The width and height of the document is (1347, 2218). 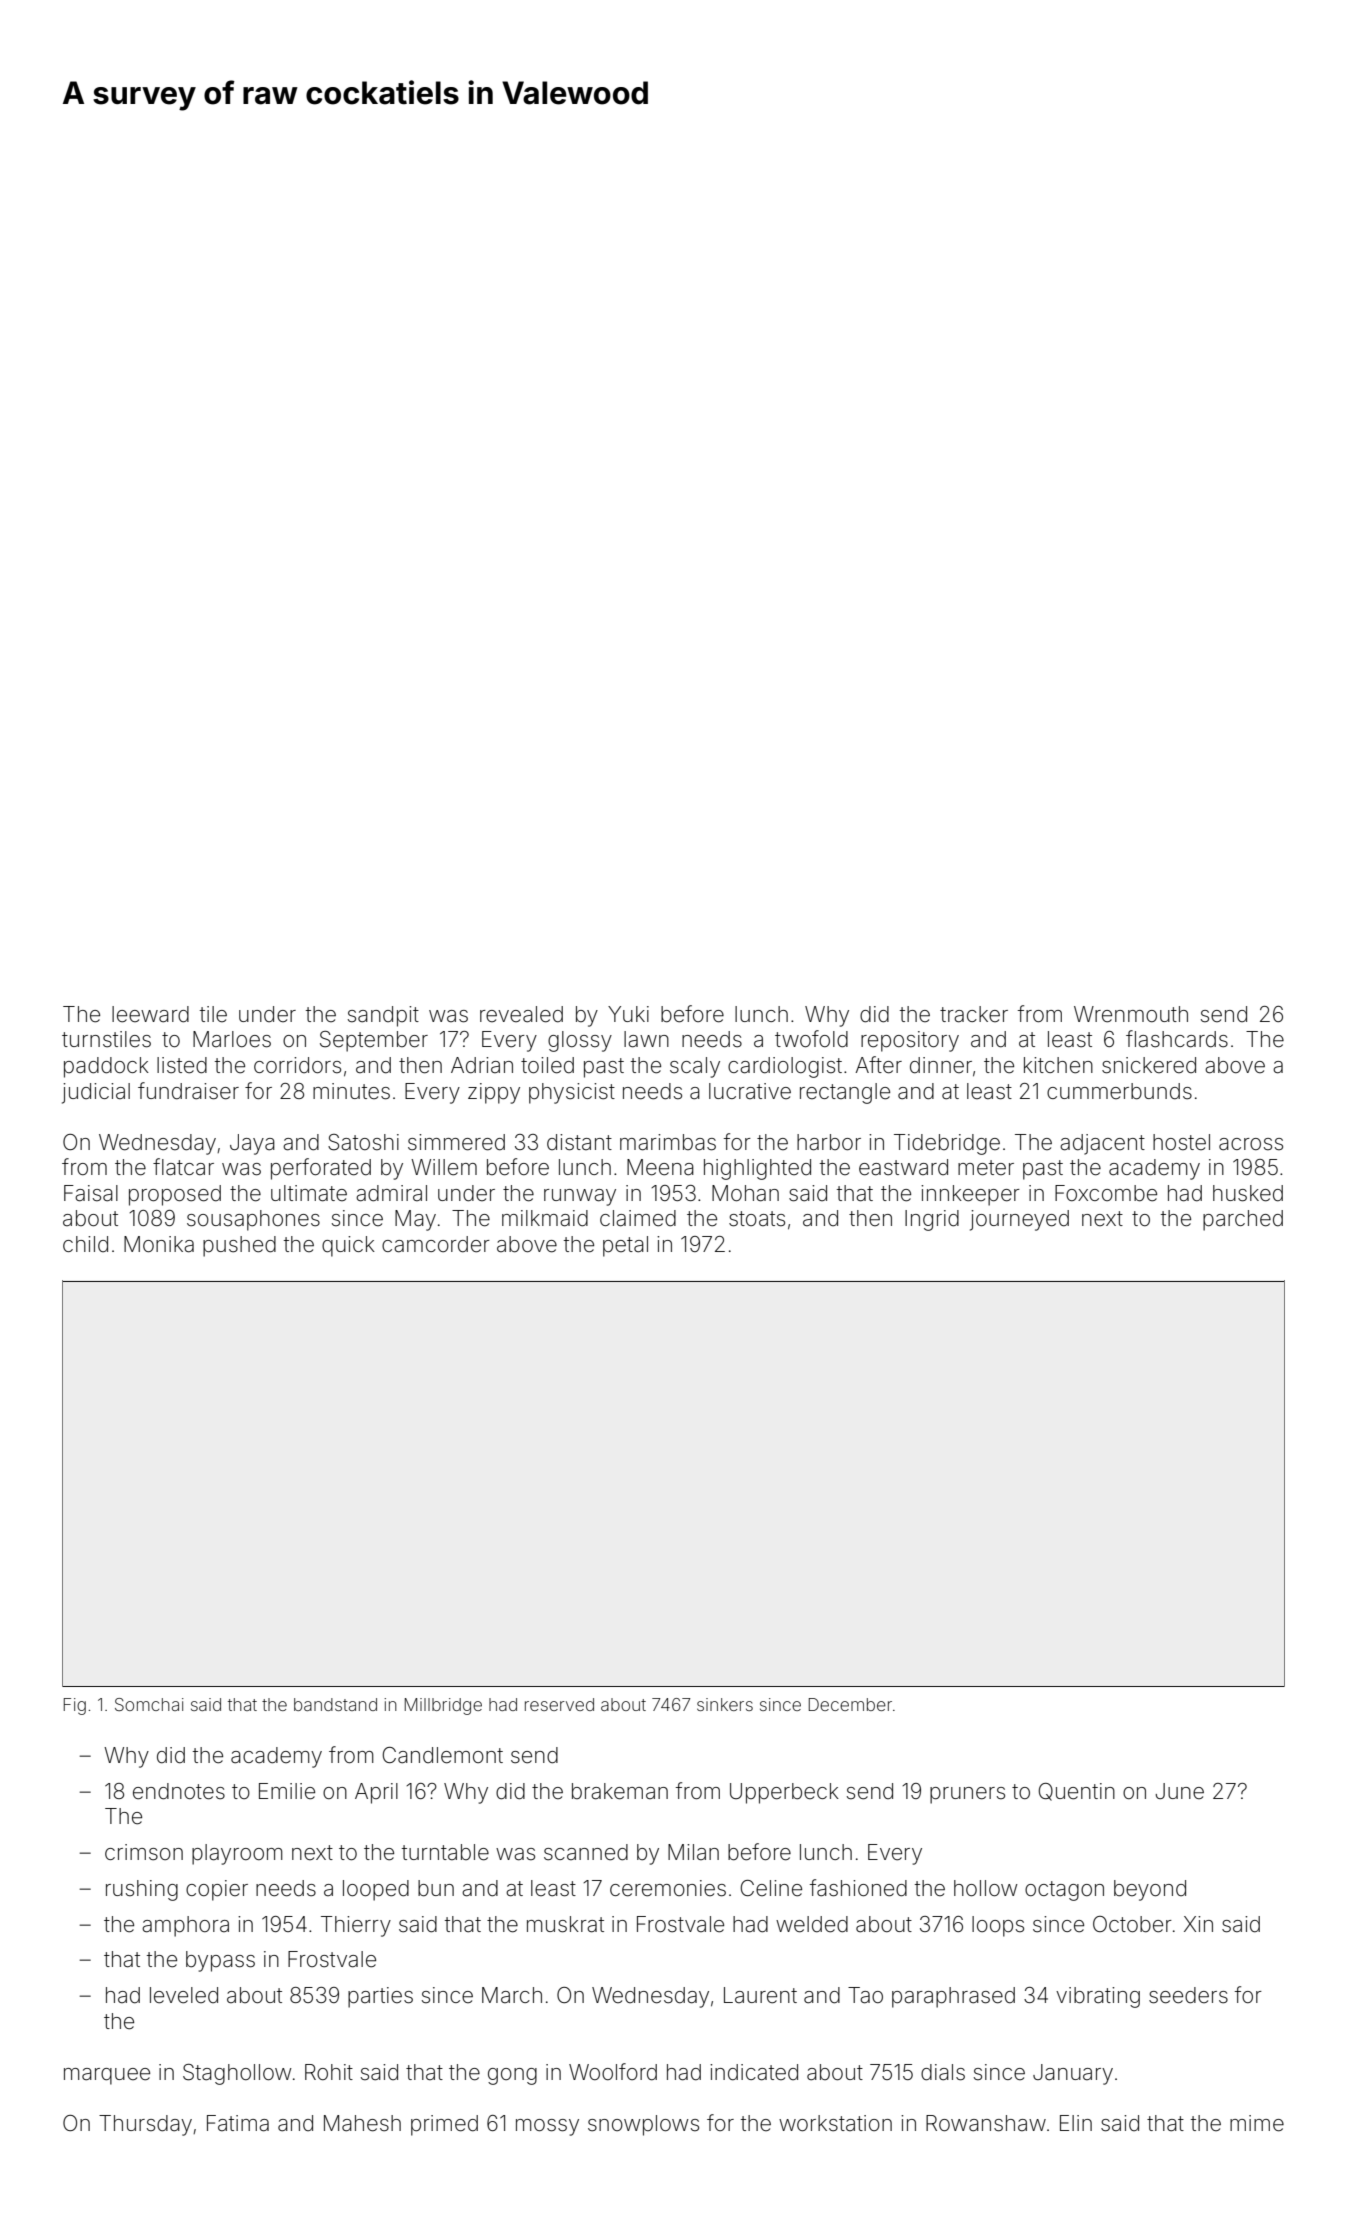 What do you see at coordinates (91, 1193) in the document?
I see `Faisal` at bounding box center [91, 1193].
